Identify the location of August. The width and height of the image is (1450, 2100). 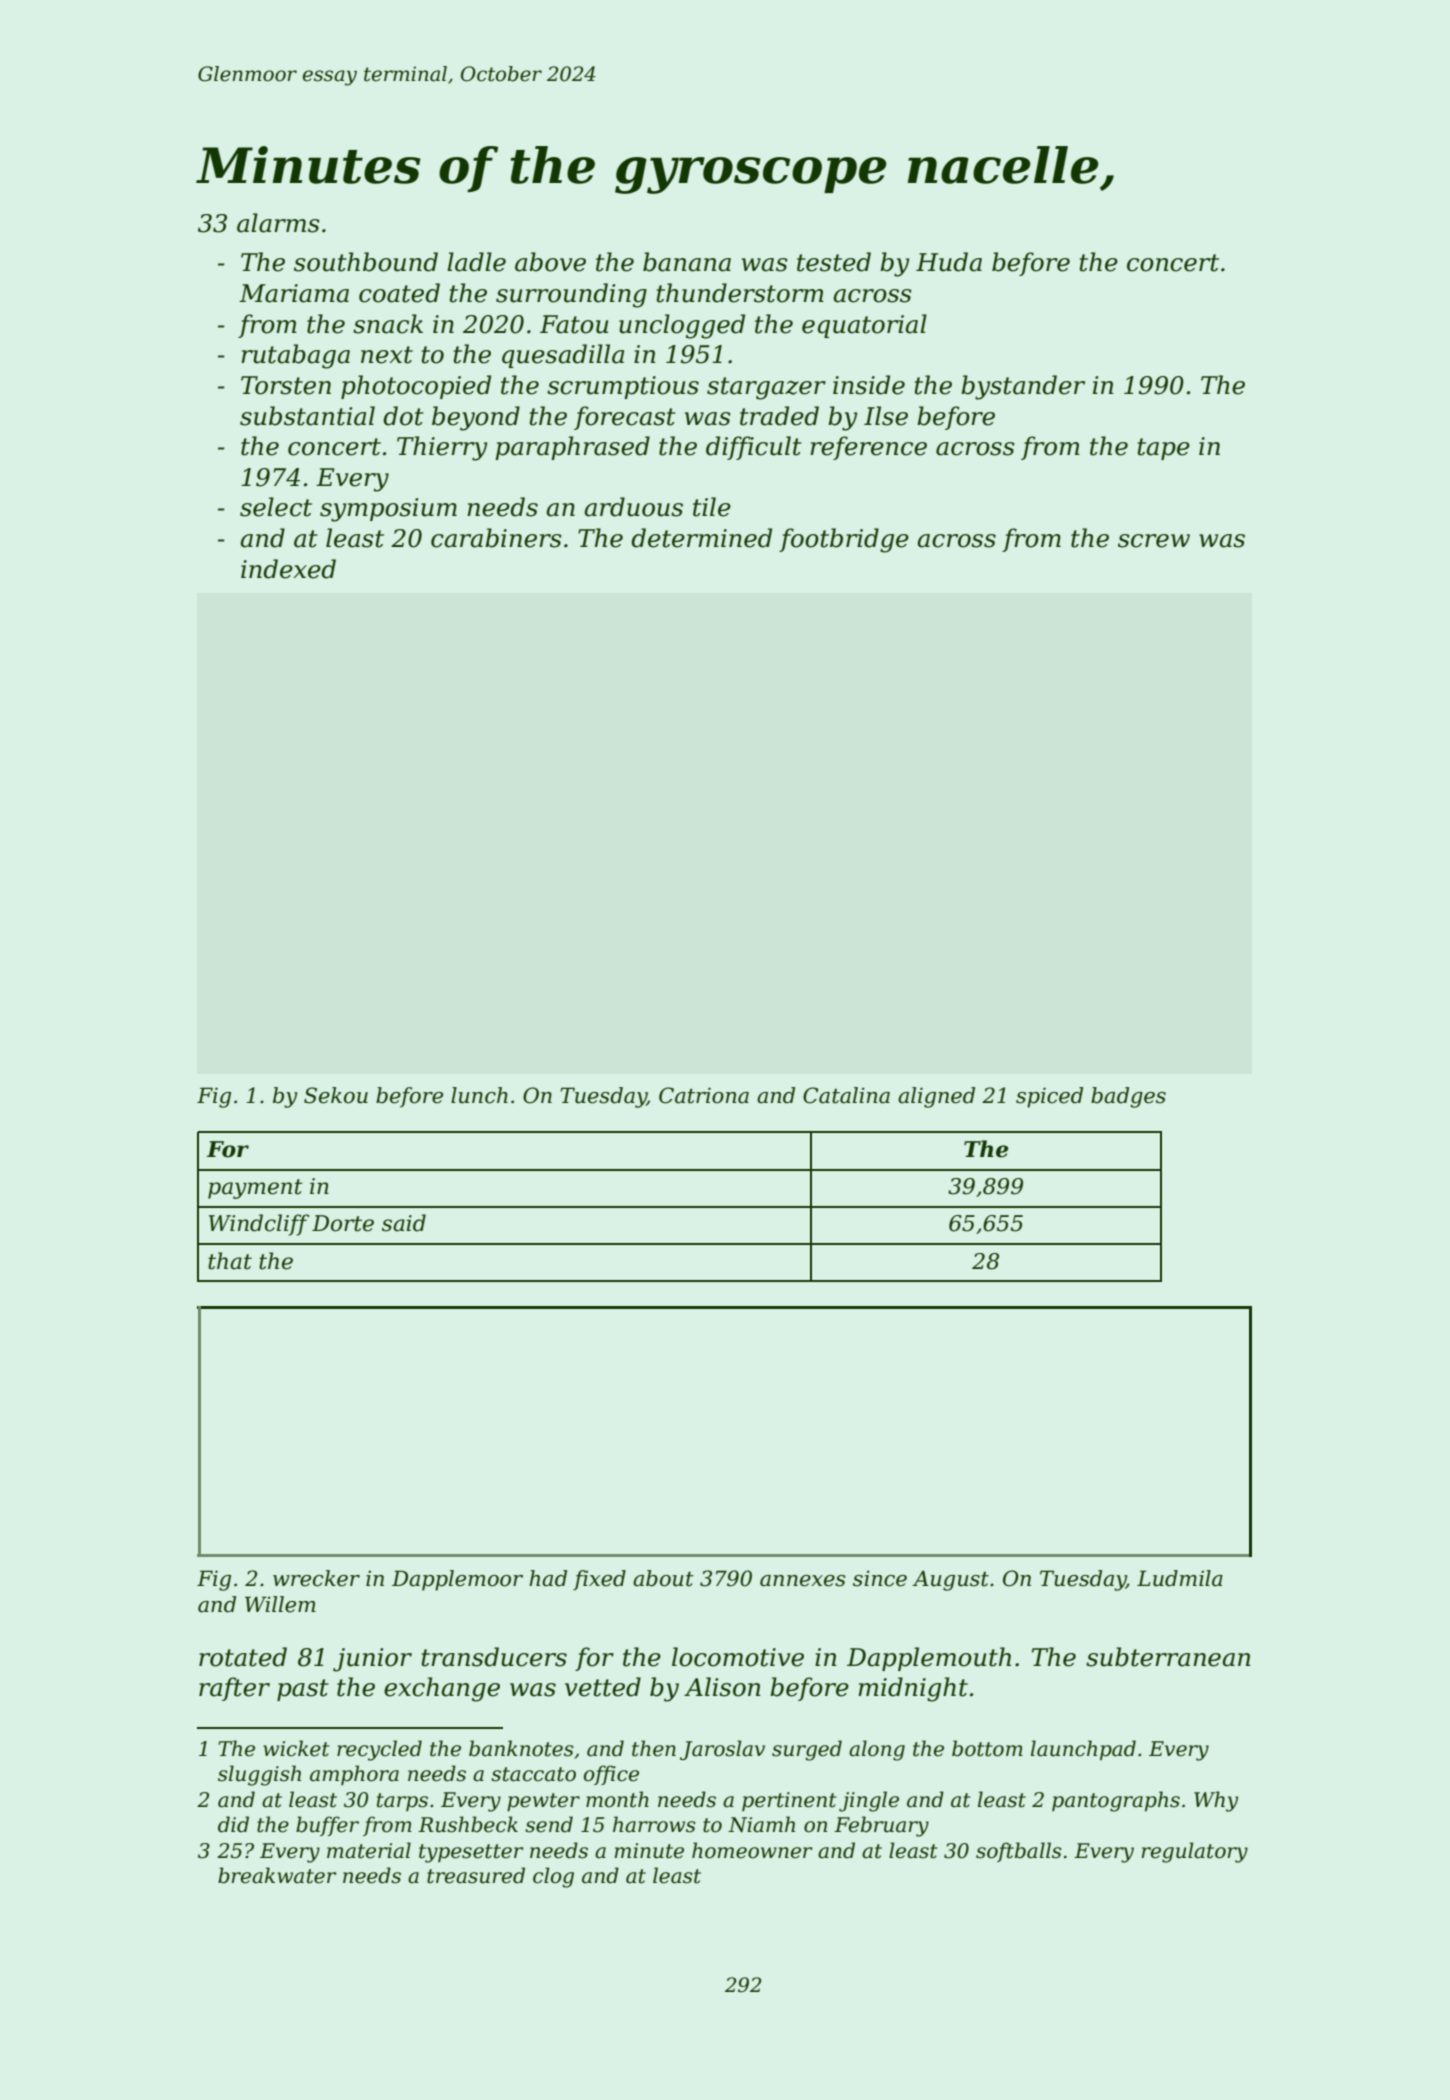
(950, 1580).
